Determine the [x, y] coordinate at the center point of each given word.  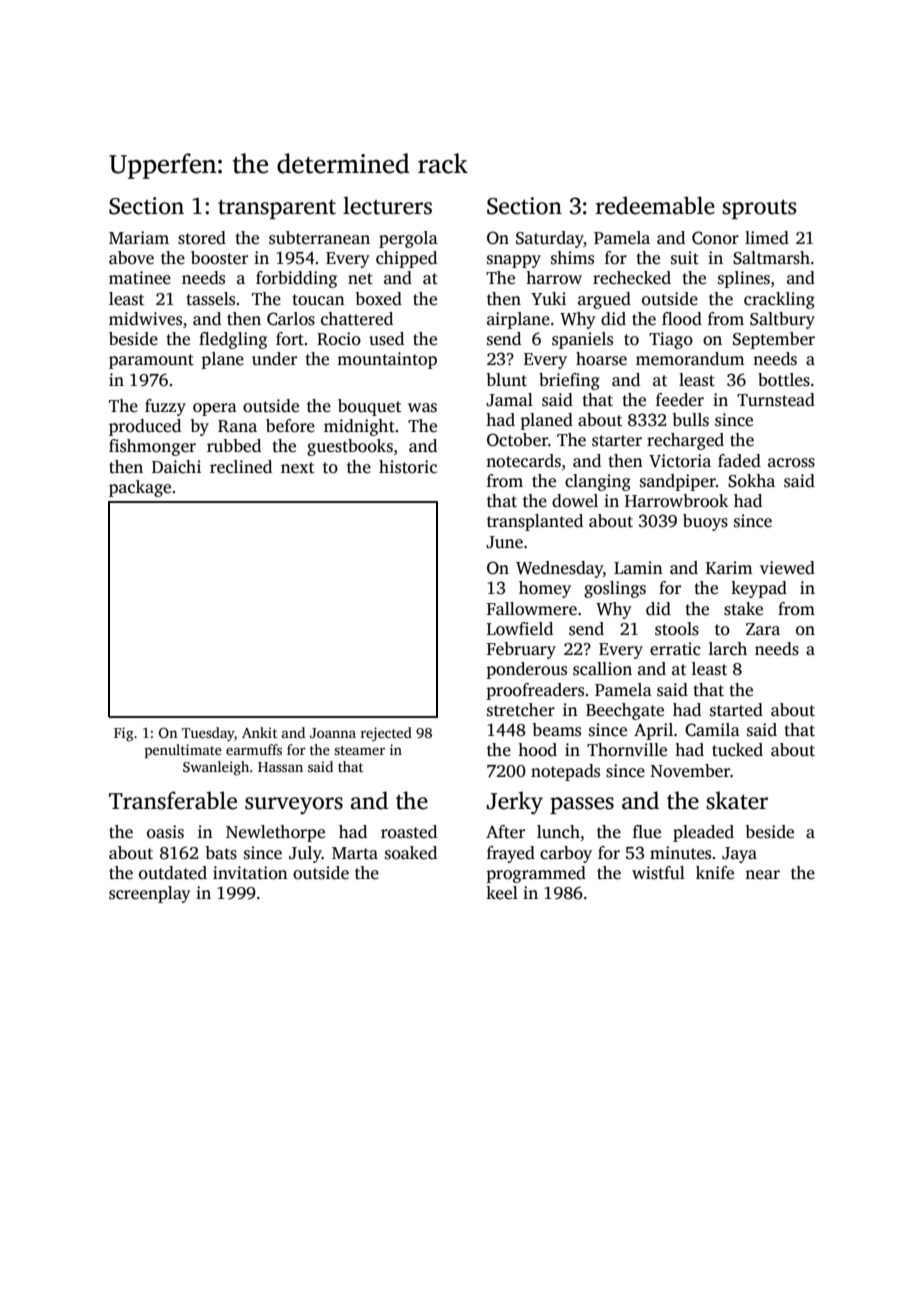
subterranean [319, 238]
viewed [787, 568]
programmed [536, 874]
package [140, 488]
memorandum [690, 359]
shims [572, 258]
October [517, 440]
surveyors [294, 806]
